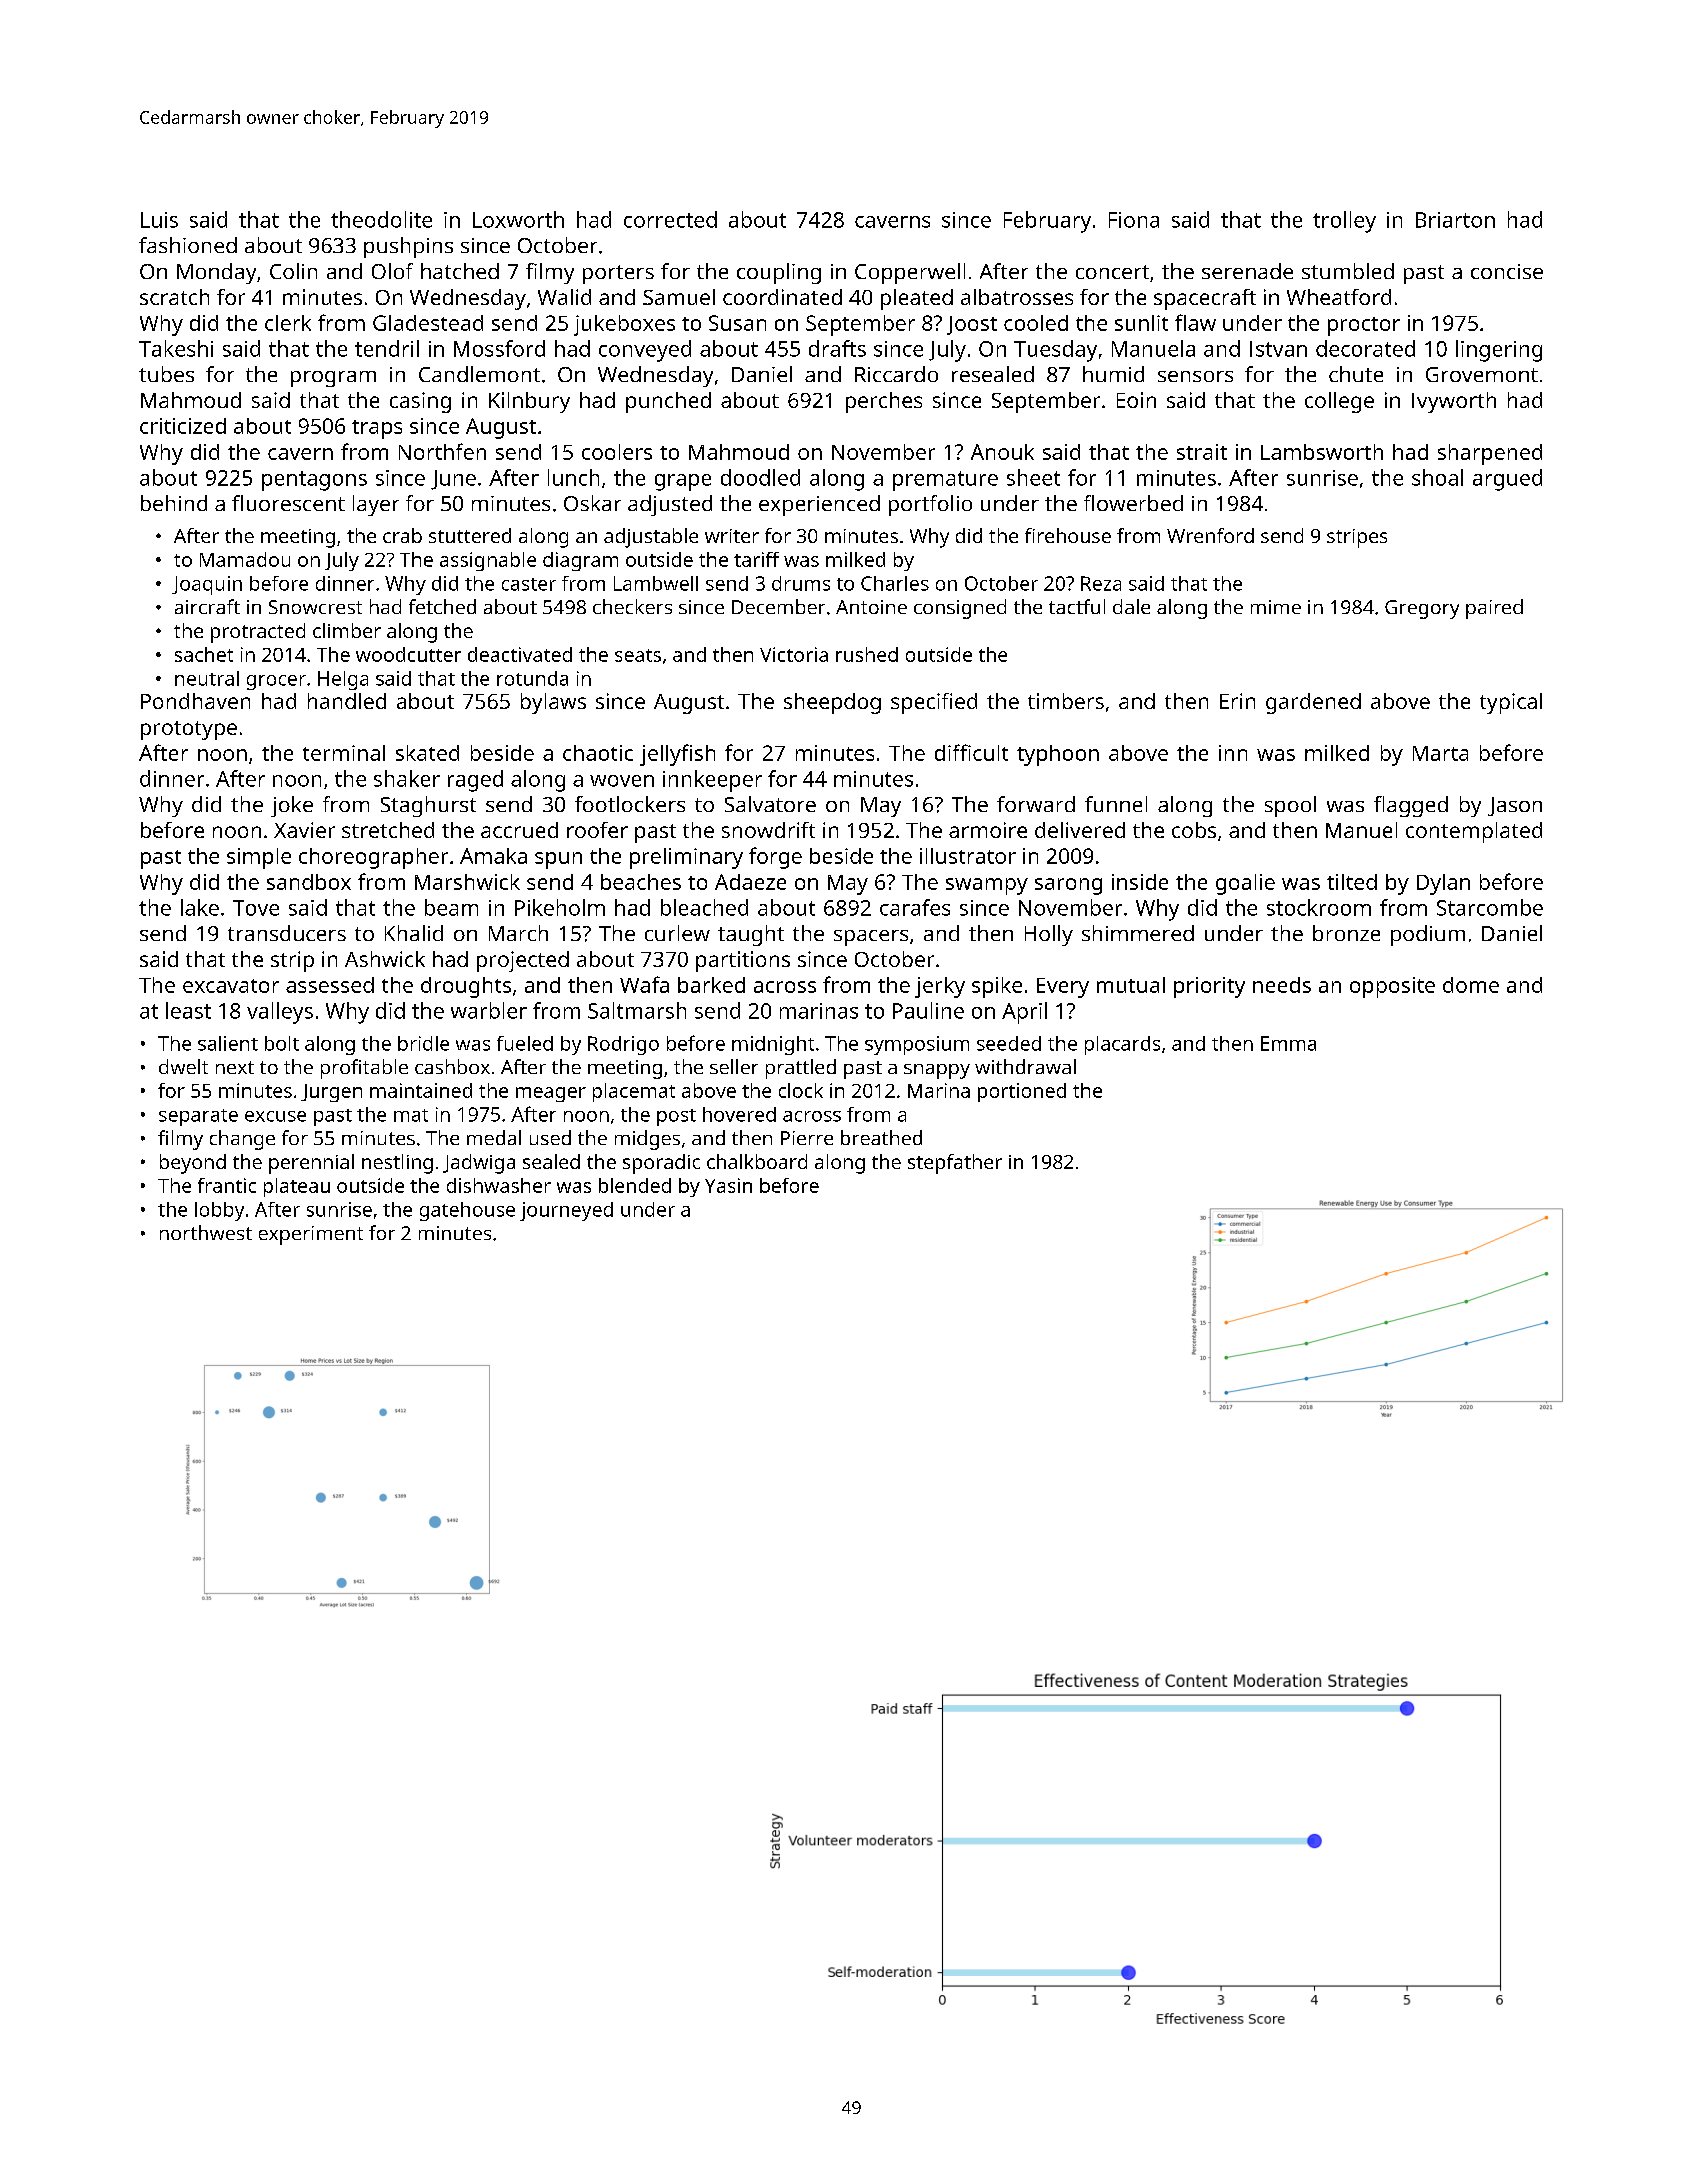 The height and width of the image is (2178, 1683). Describe the element at coordinates (782, 297) in the image. I see `coordinated` at that location.
